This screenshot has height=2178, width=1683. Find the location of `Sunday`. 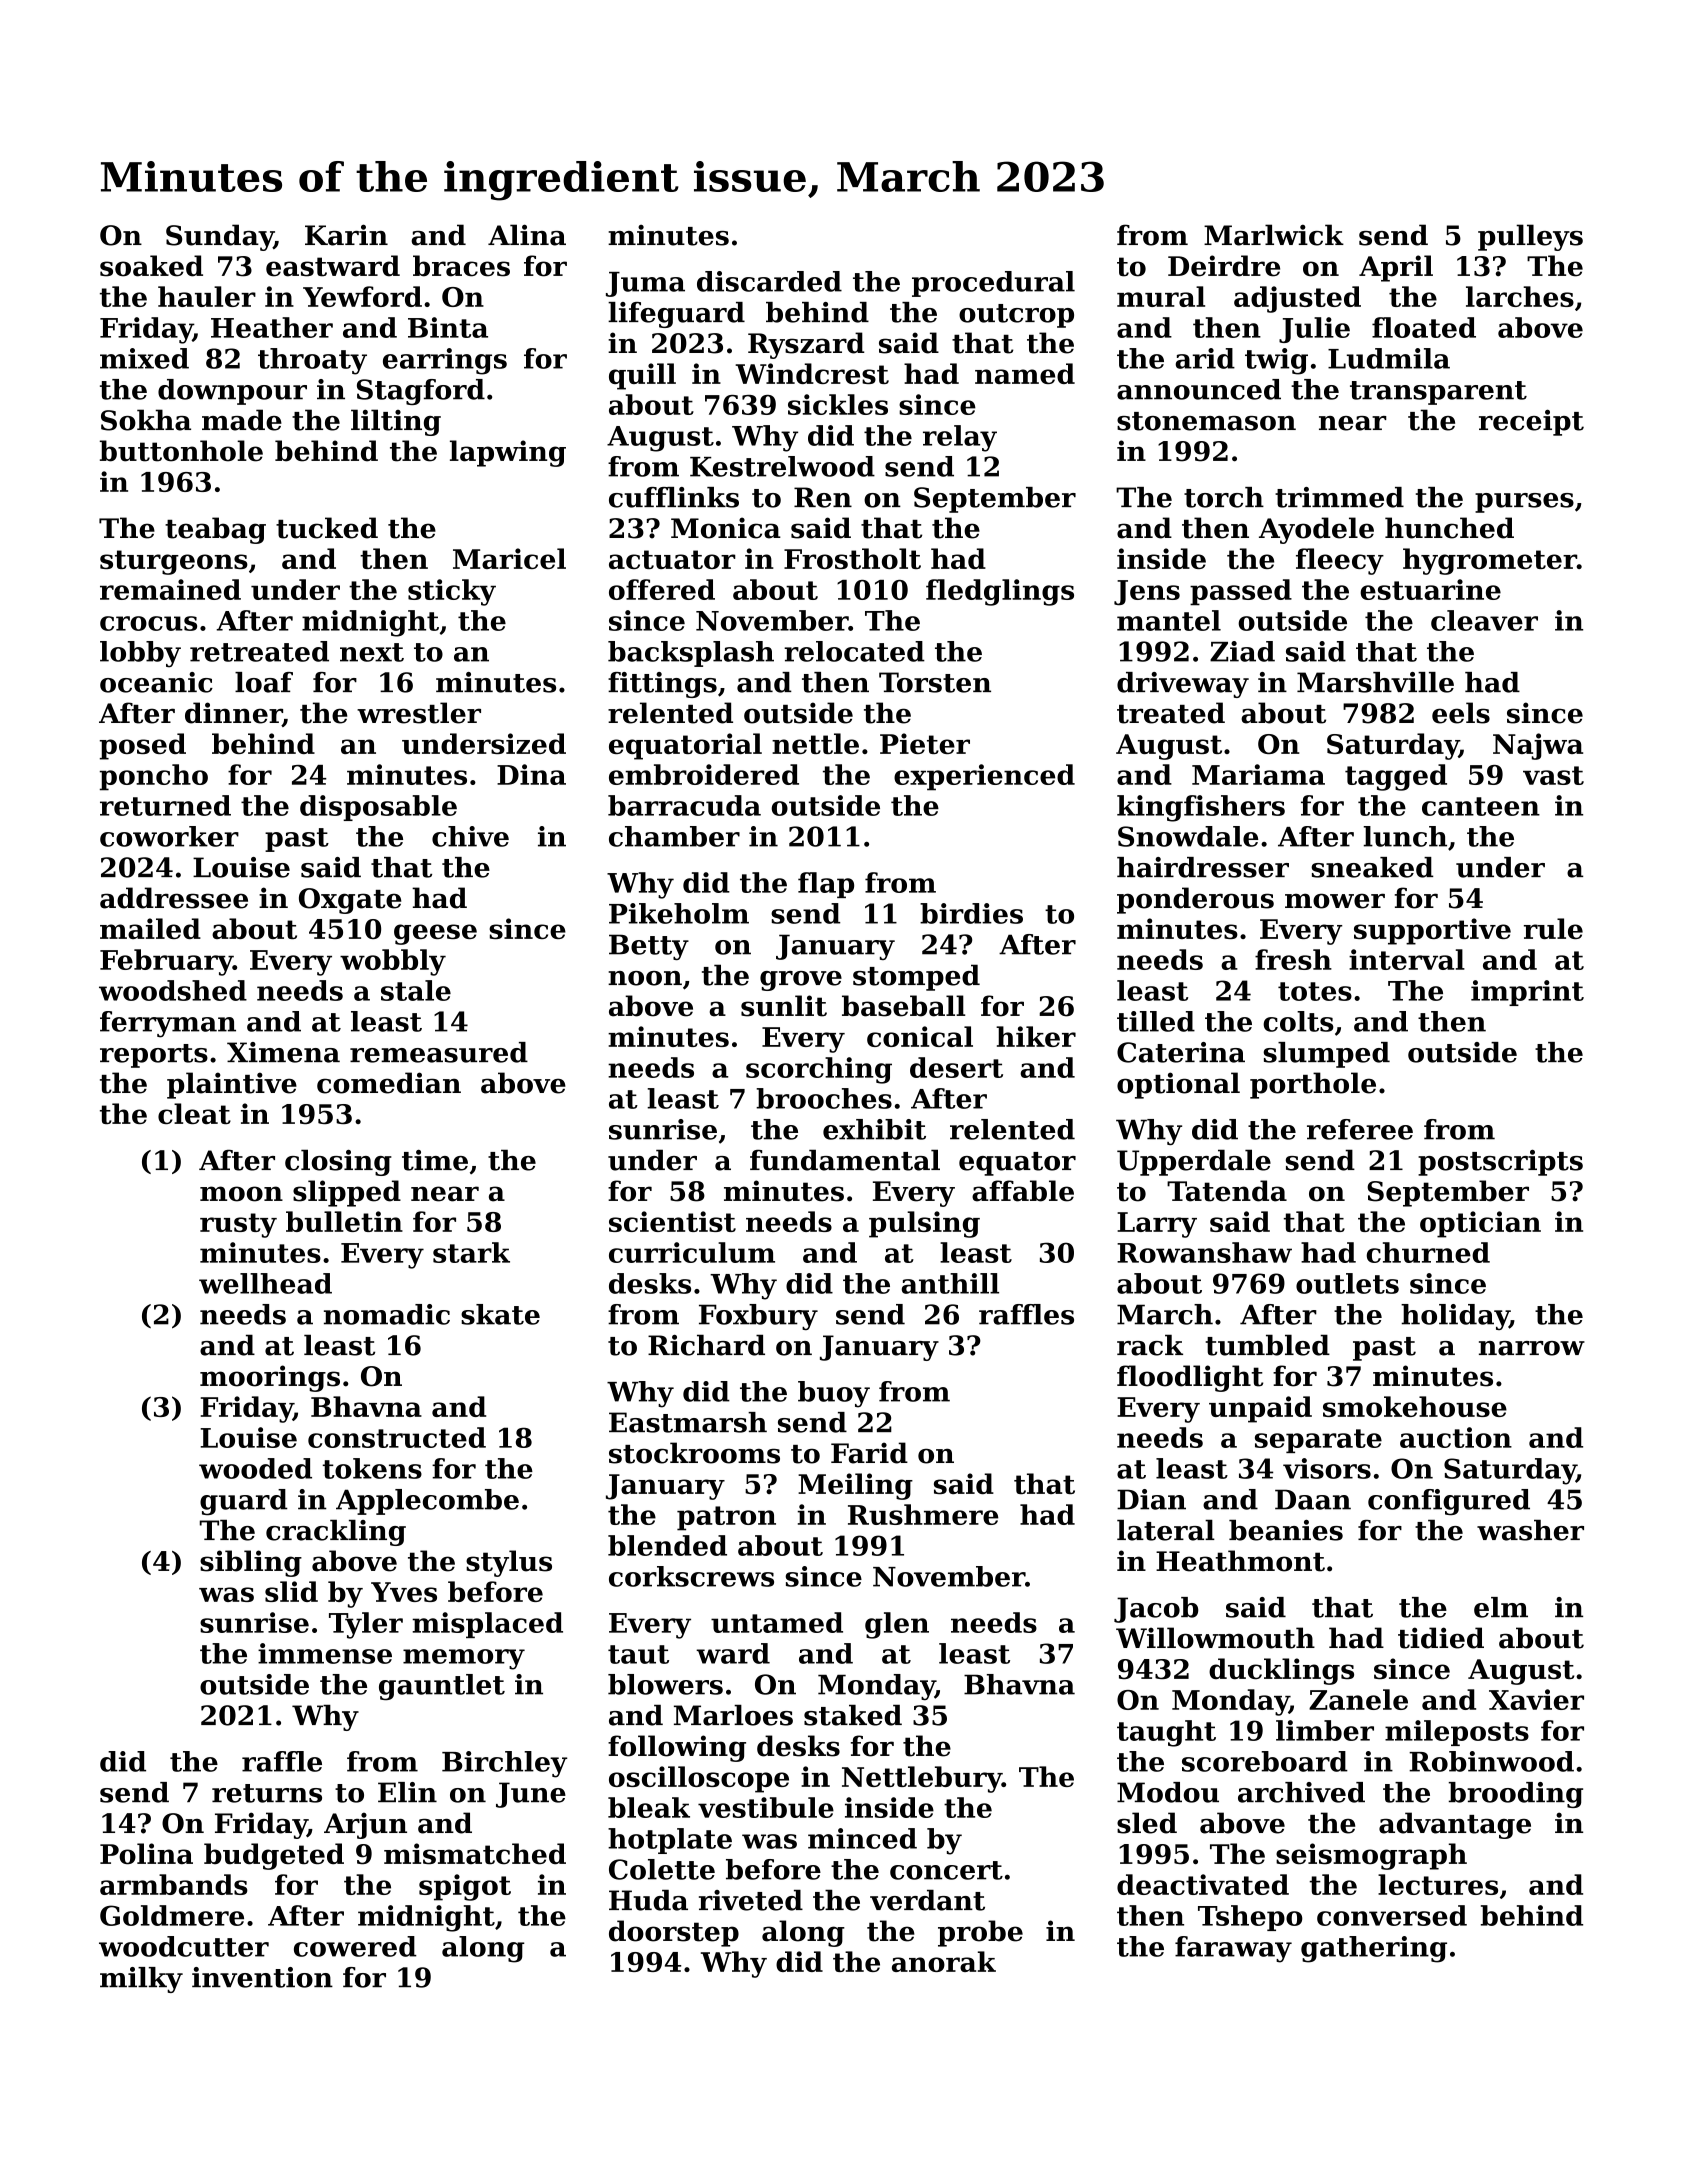

Sunday is located at coordinates (220, 237).
